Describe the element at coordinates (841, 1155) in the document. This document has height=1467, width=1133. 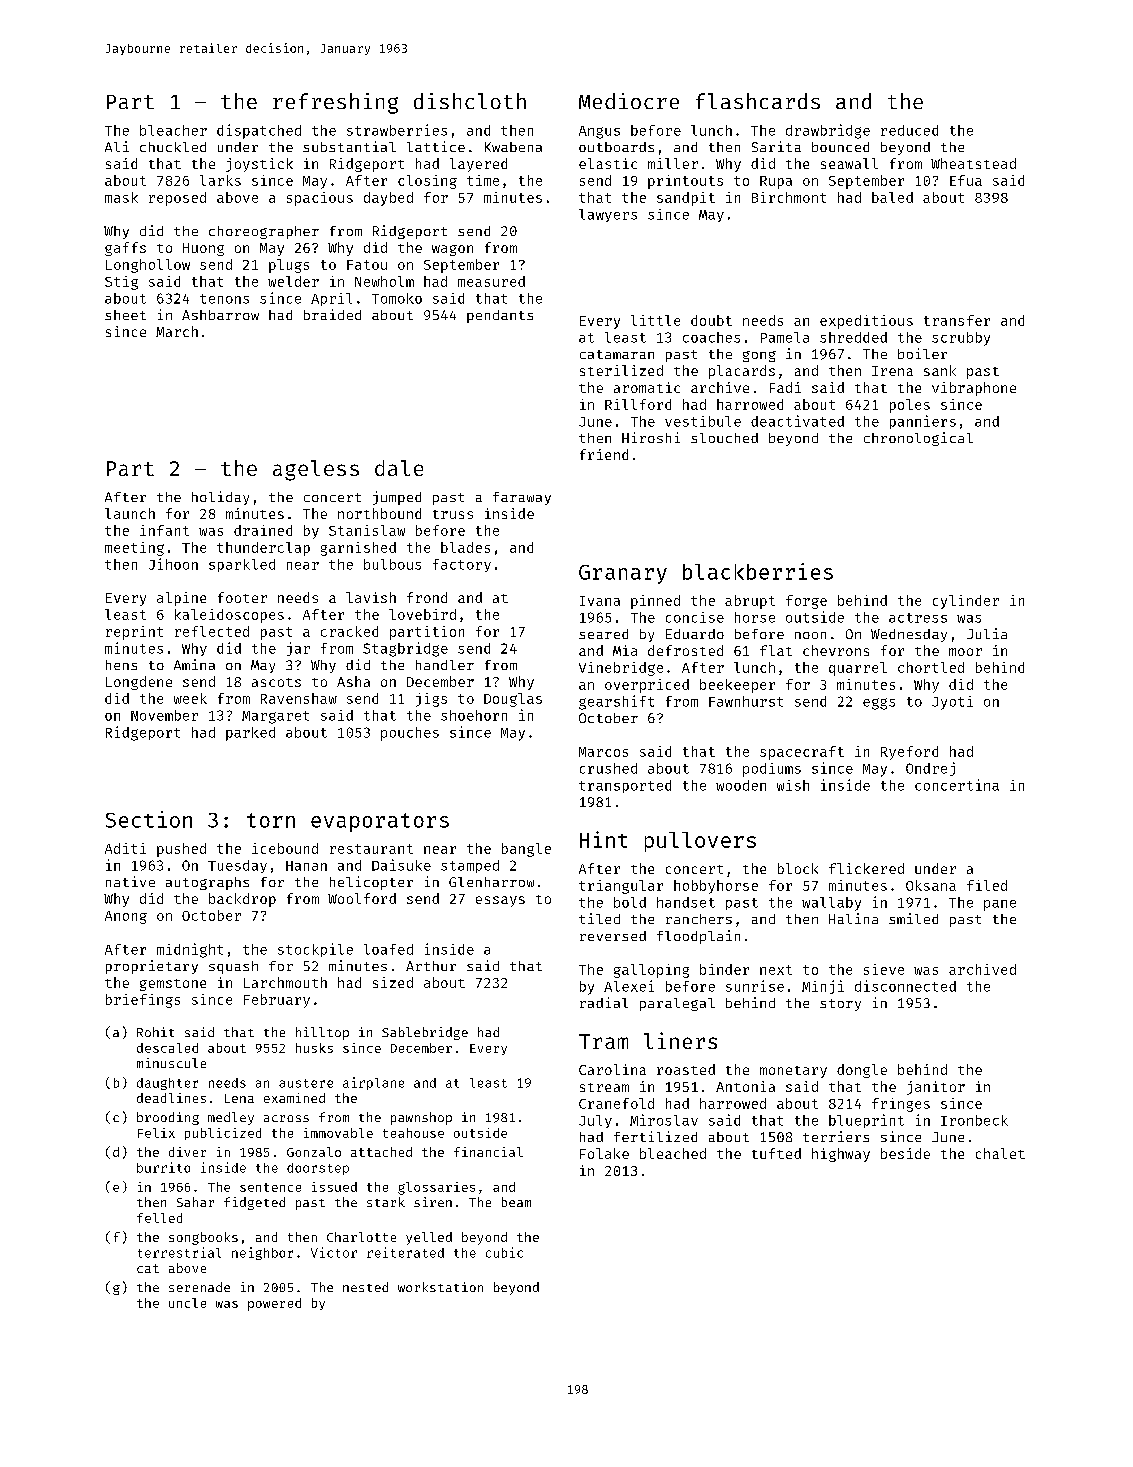
I see `highway` at that location.
